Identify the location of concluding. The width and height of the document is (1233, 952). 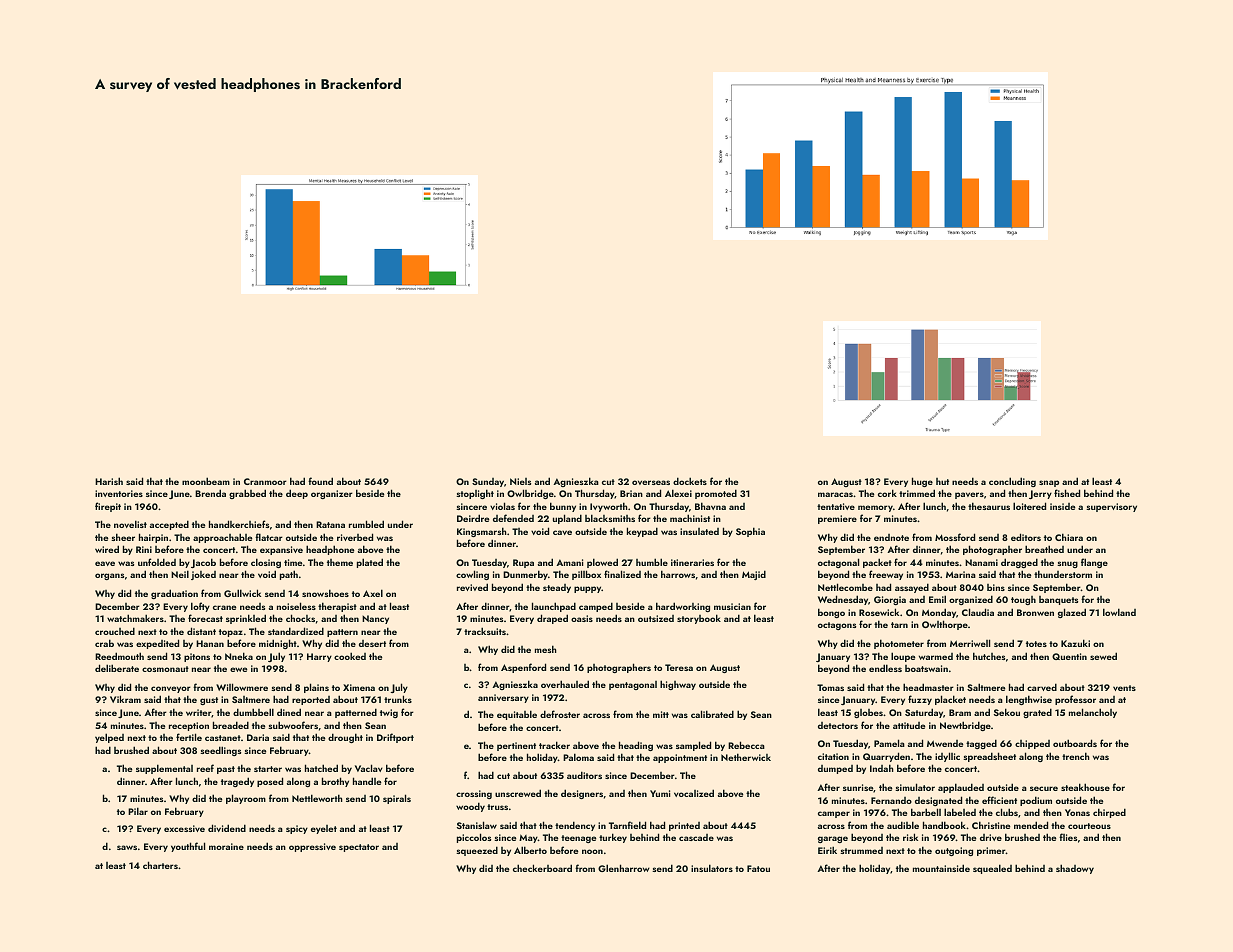
(1012, 482).
